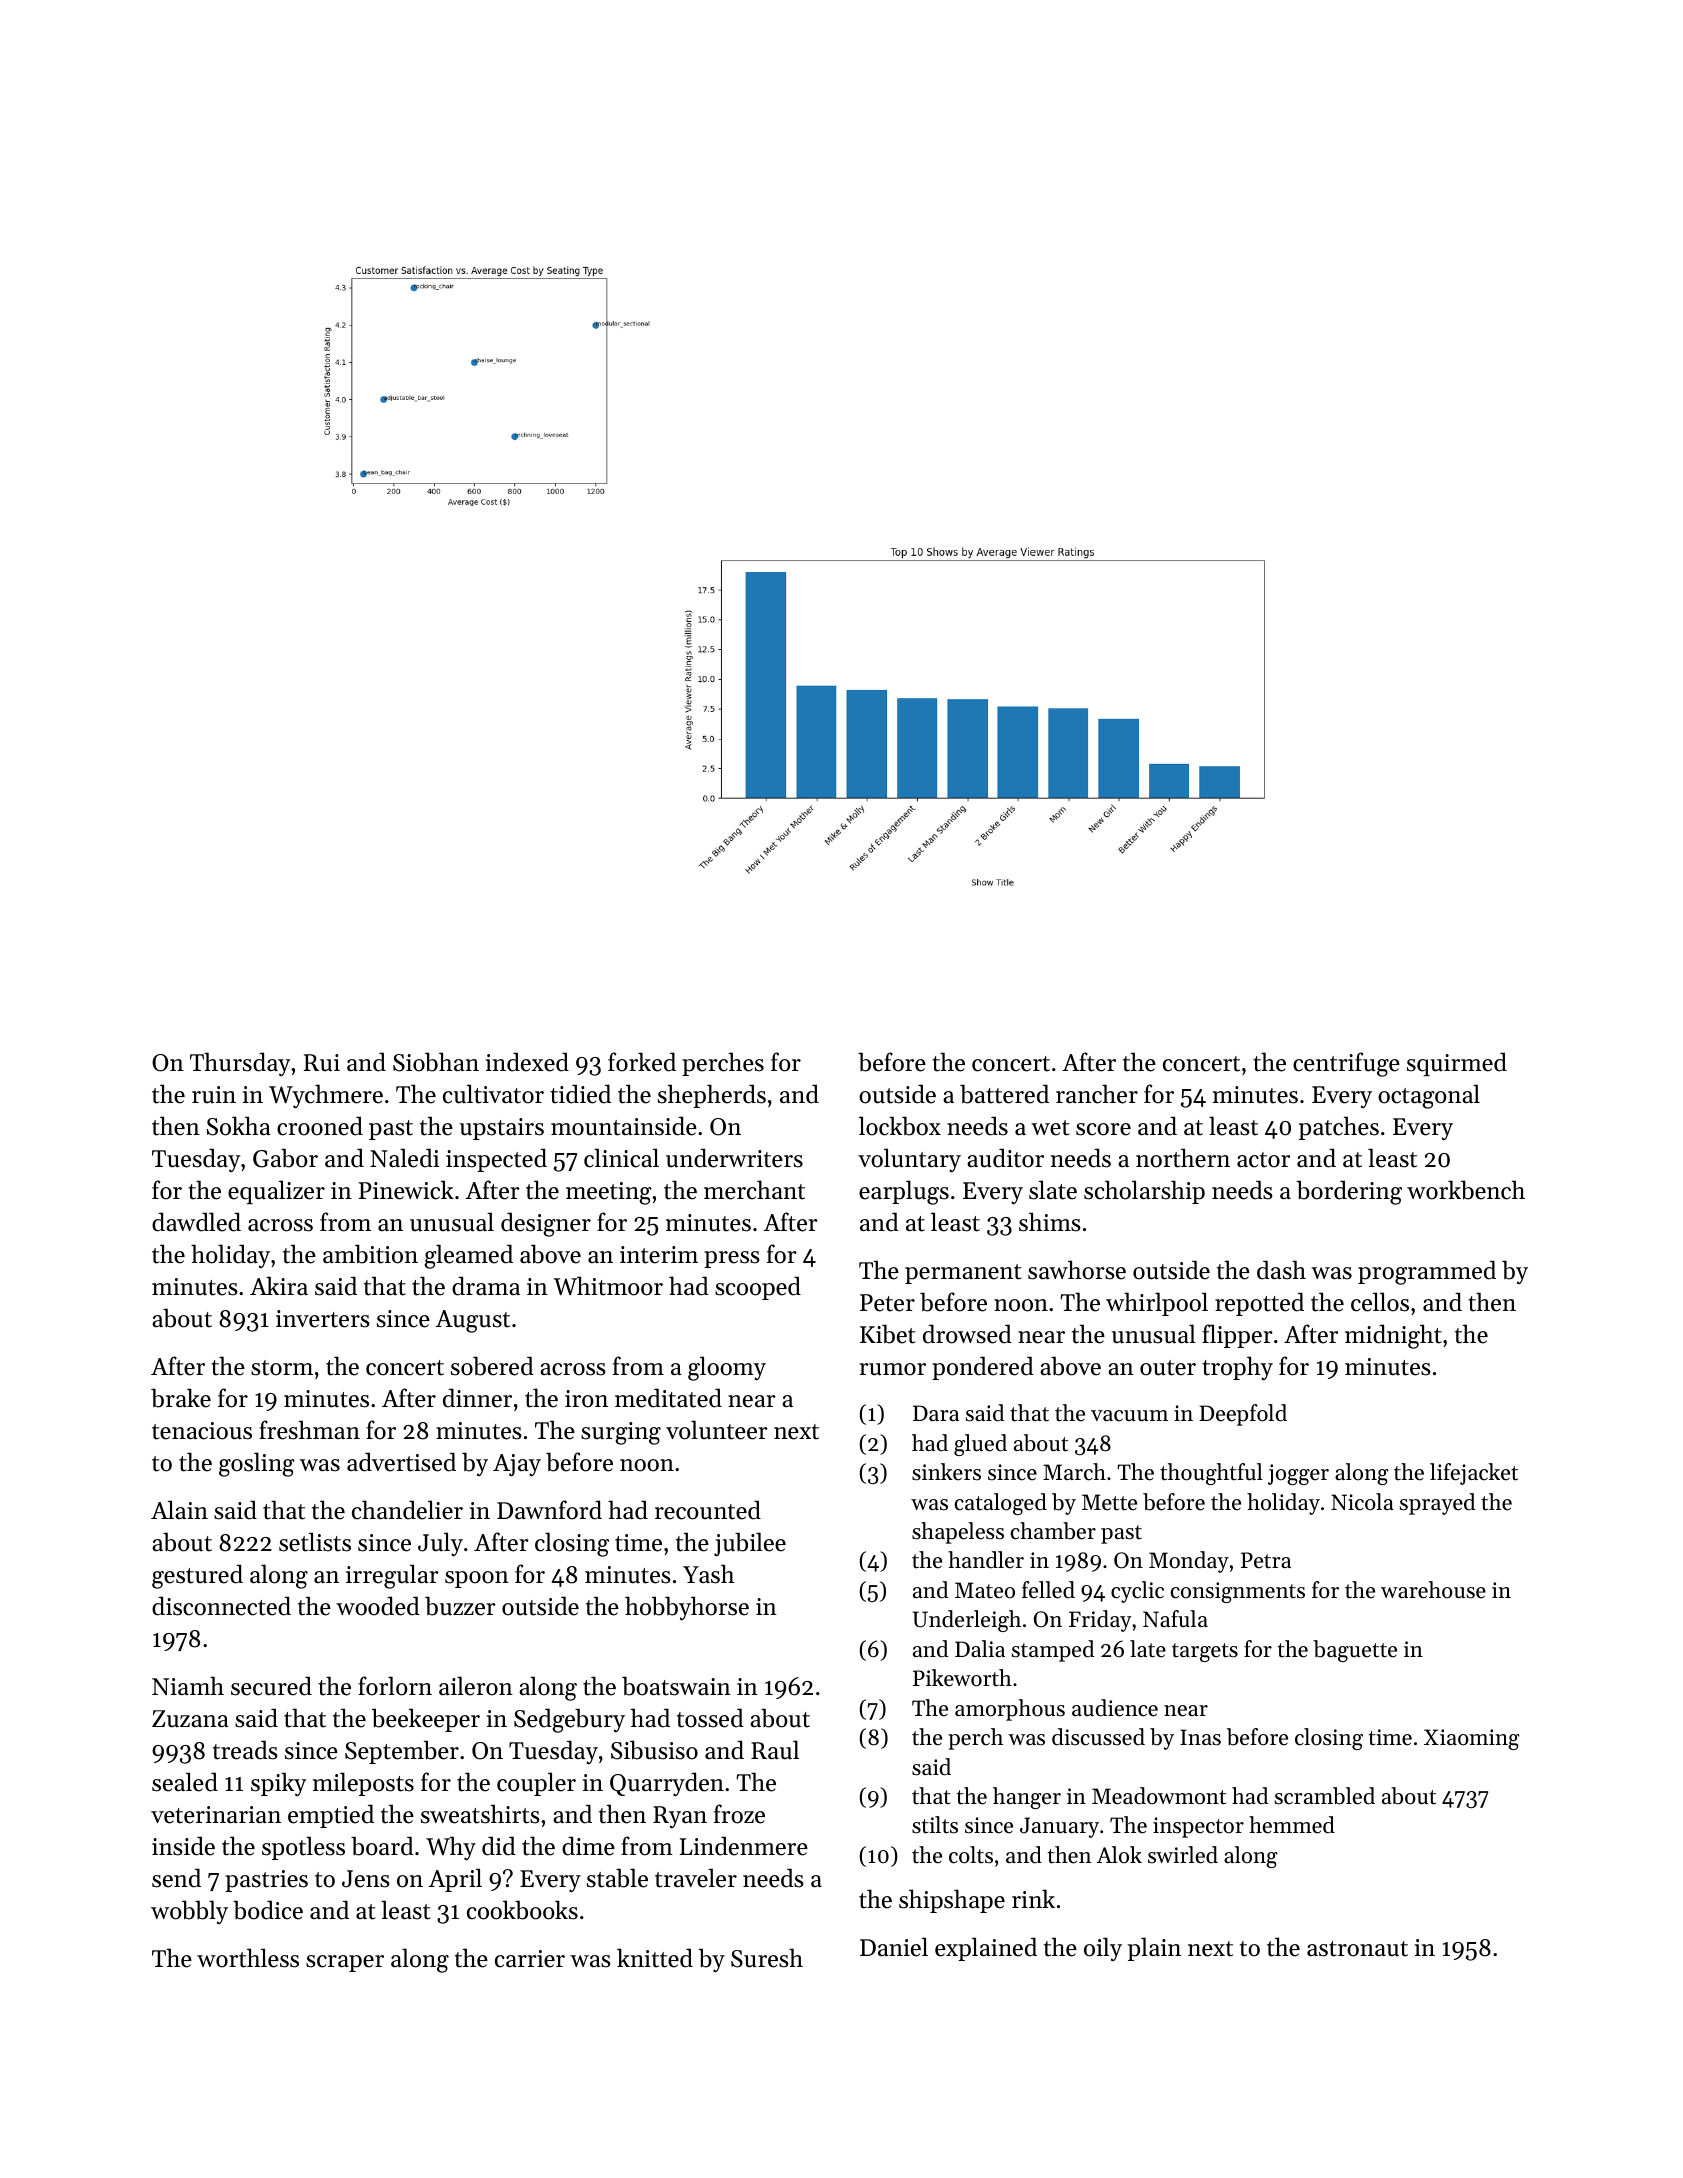 Image resolution: width=1683 pixels, height=2178 pixels. What do you see at coordinates (1457, 1064) in the screenshot?
I see `squirmed` at bounding box center [1457, 1064].
